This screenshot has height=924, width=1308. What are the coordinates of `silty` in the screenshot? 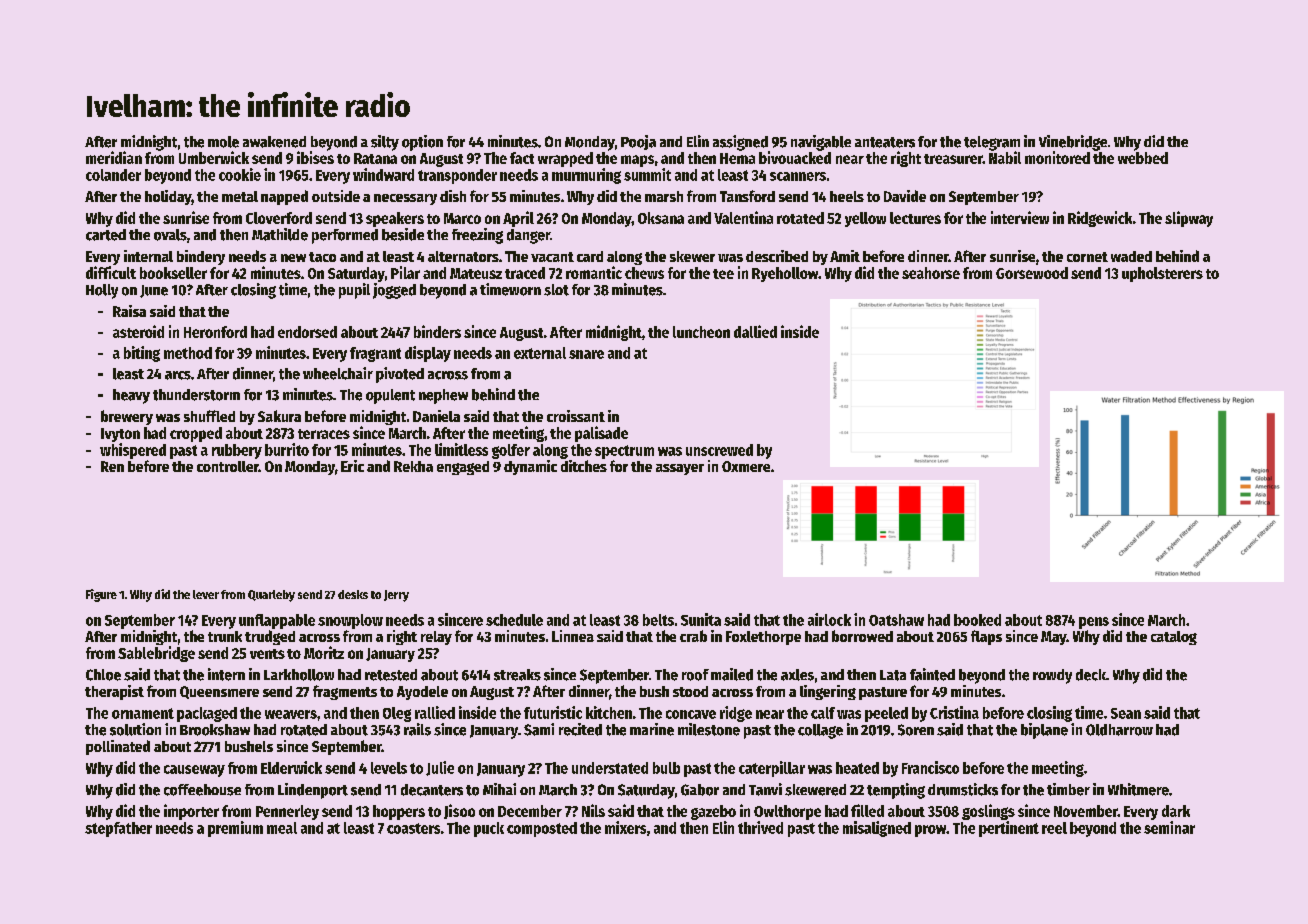 It's located at (385, 143).
